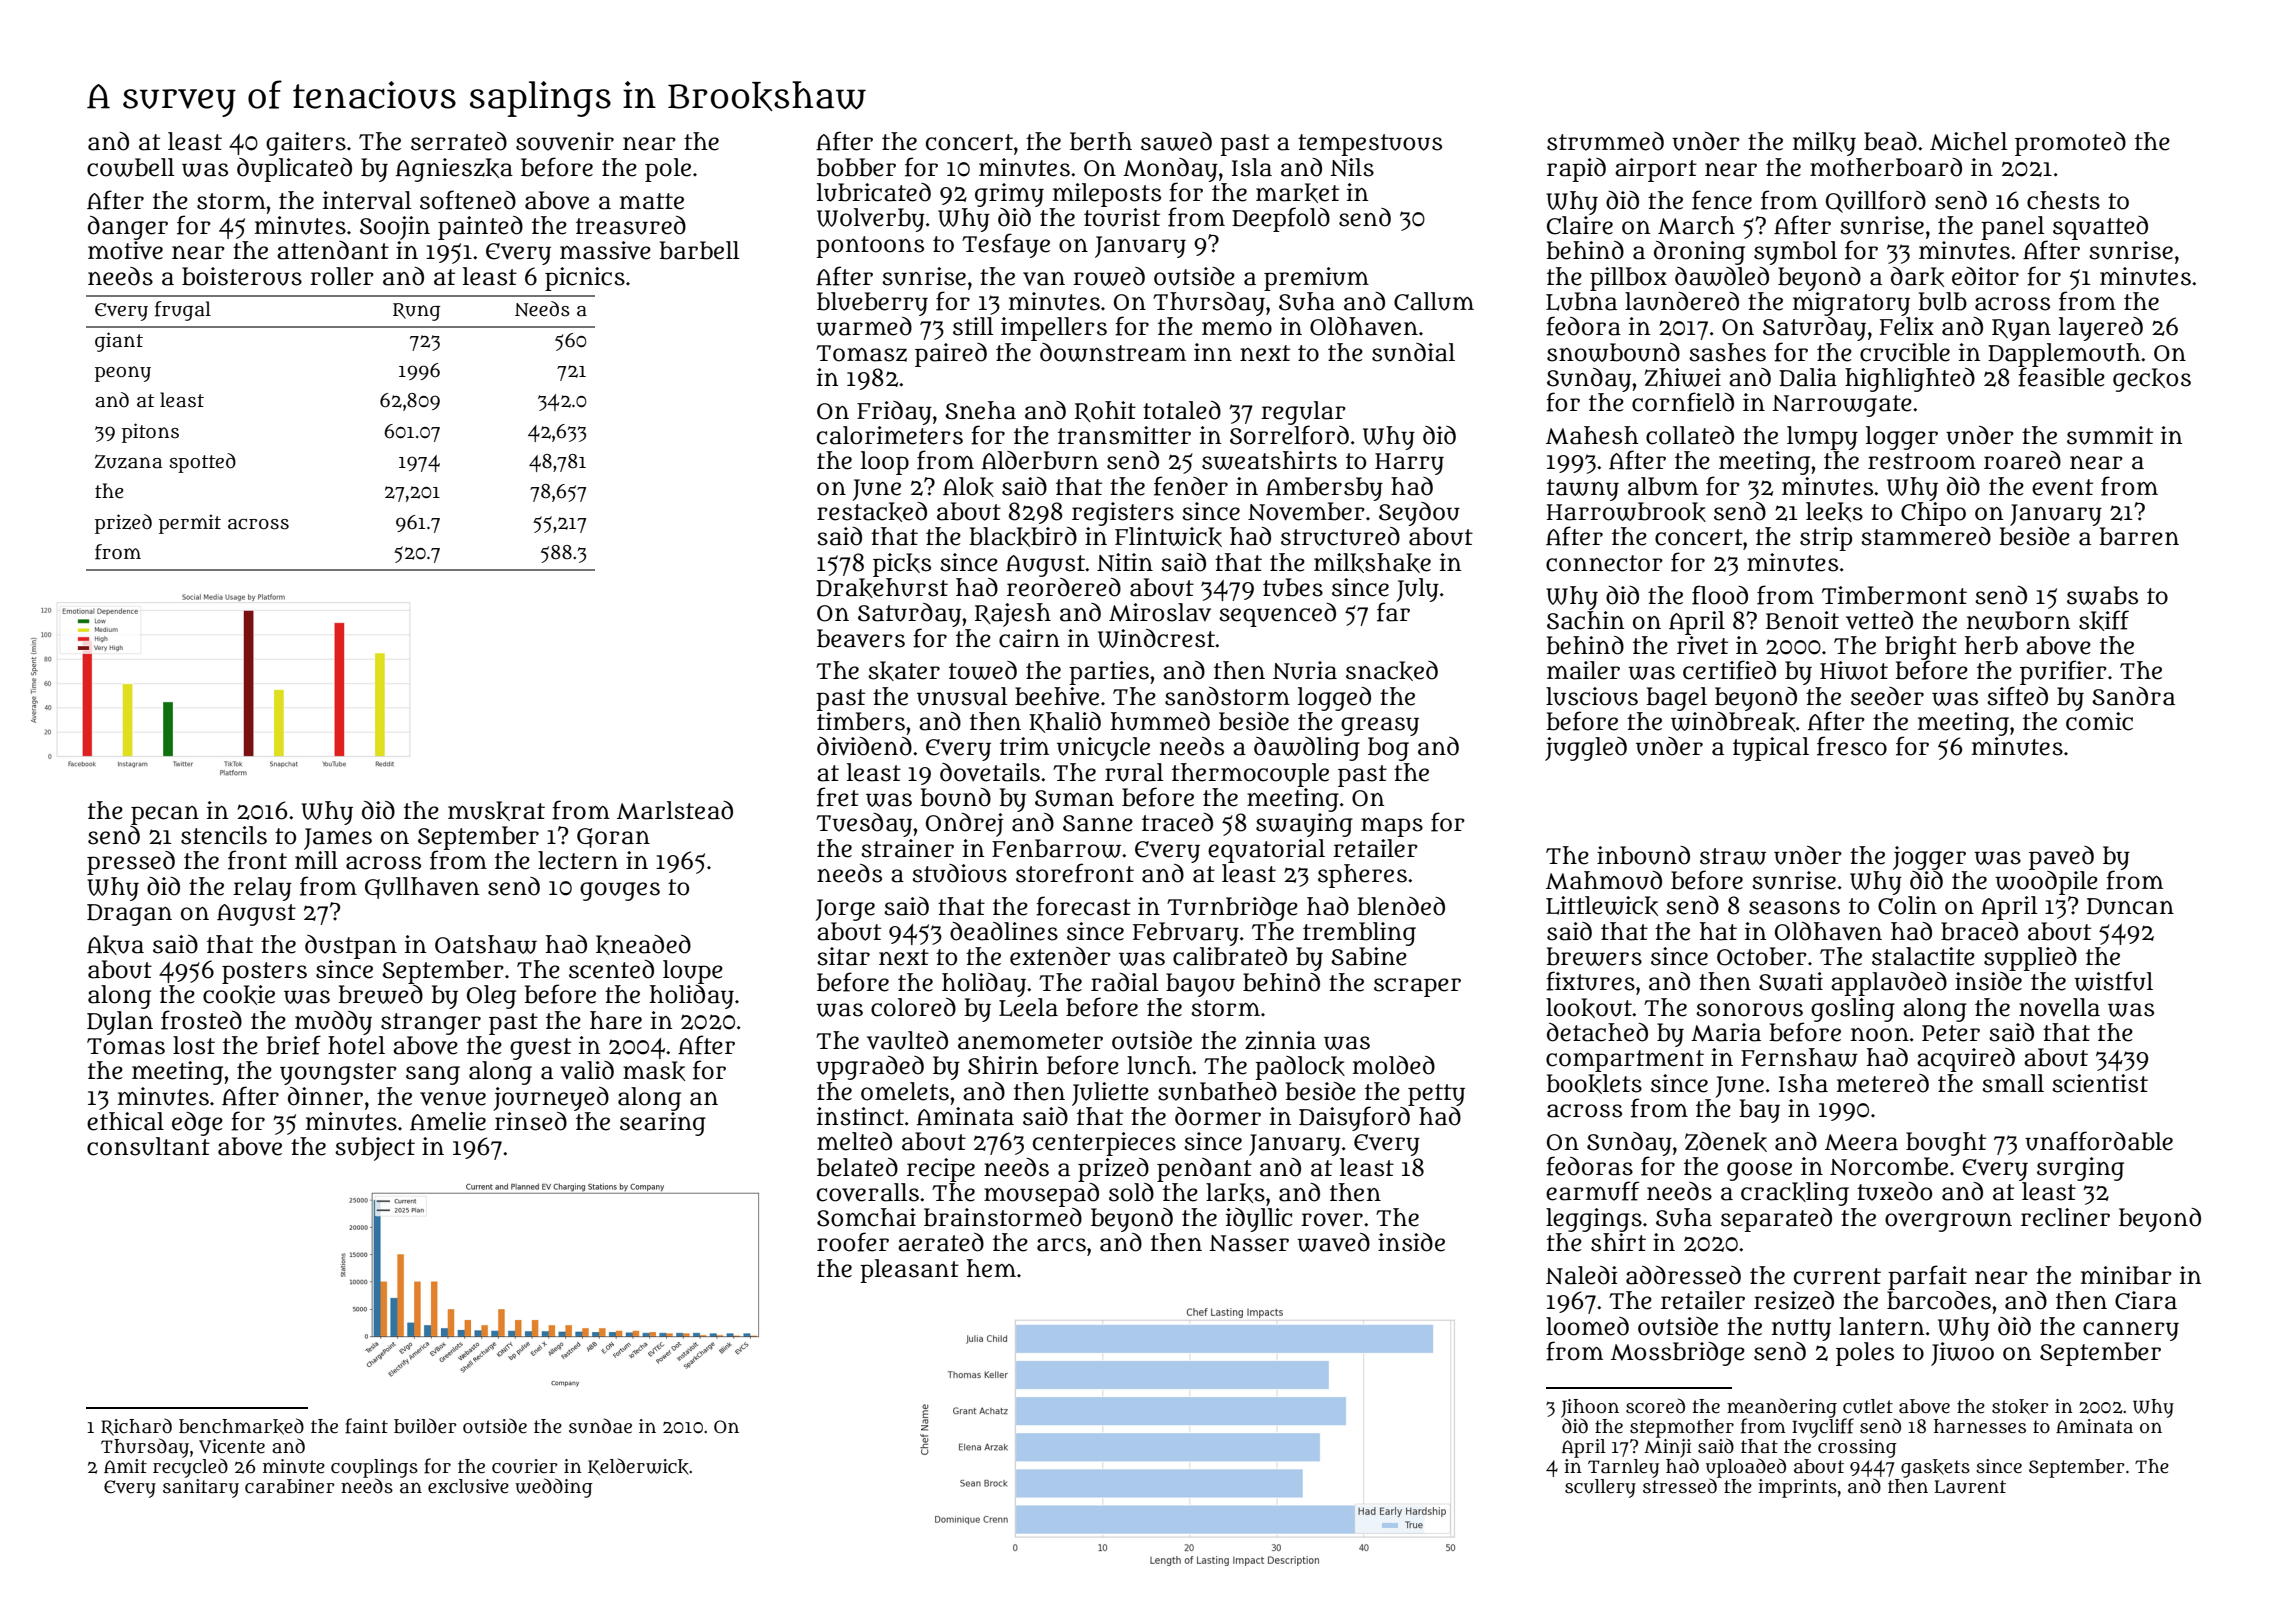 This screenshot has width=2292, height=1620. What do you see at coordinates (1852, 746) in the screenshot?
I see `fresco` at bounding box center [1852, 746].
